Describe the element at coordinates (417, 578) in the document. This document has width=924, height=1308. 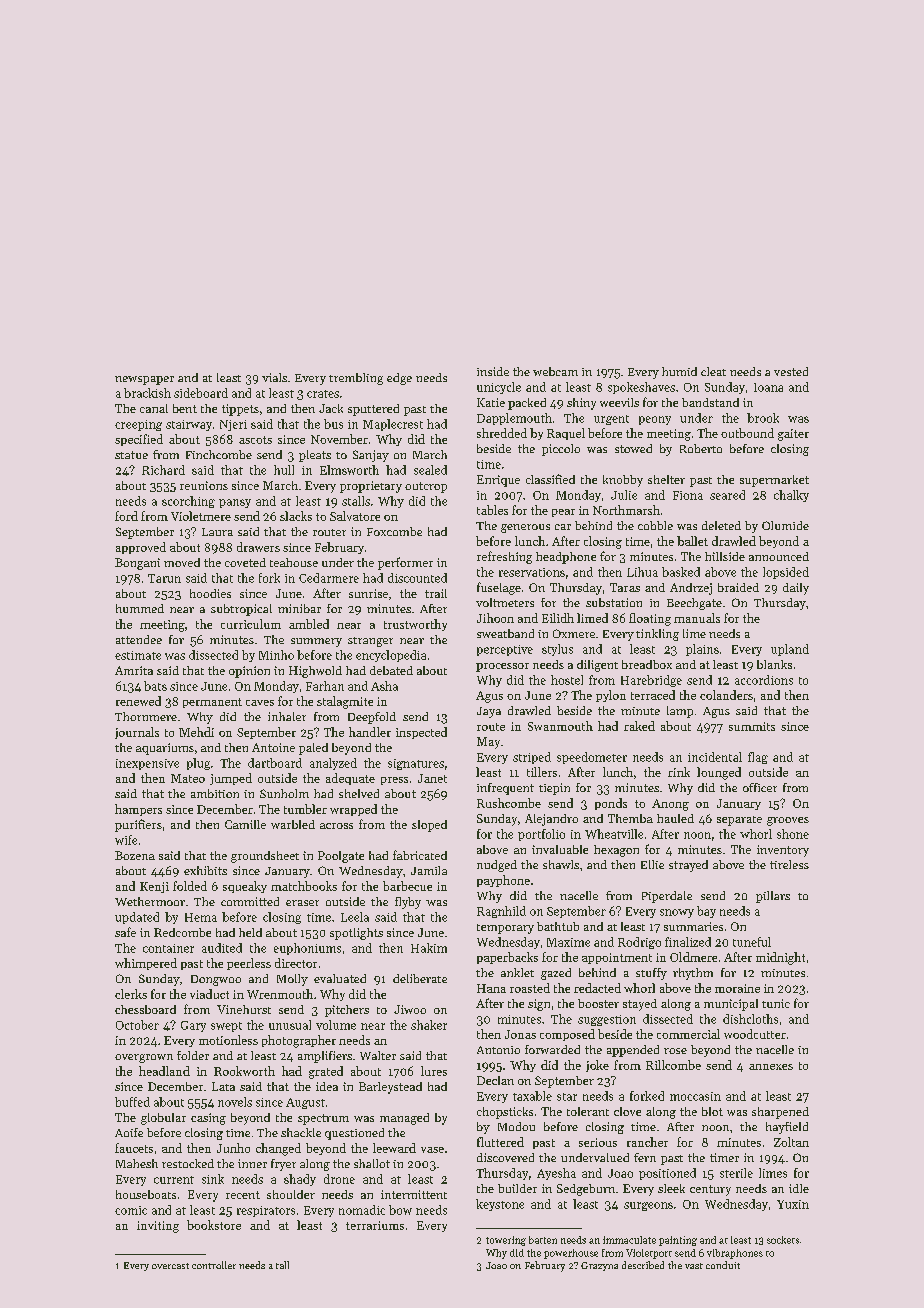
I see `discounted` at that location.
